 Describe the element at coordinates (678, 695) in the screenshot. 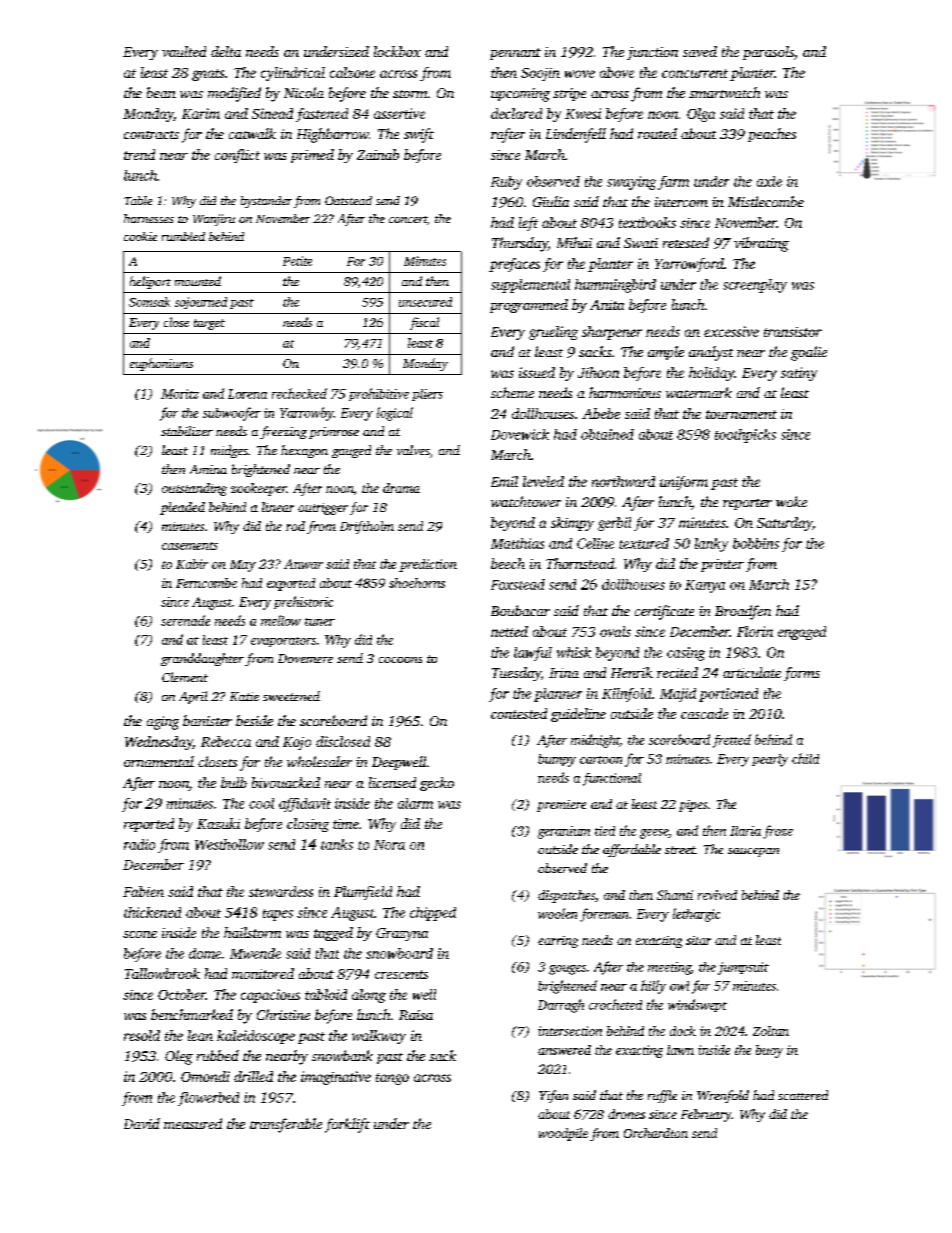

I see `Majid` at that location.
